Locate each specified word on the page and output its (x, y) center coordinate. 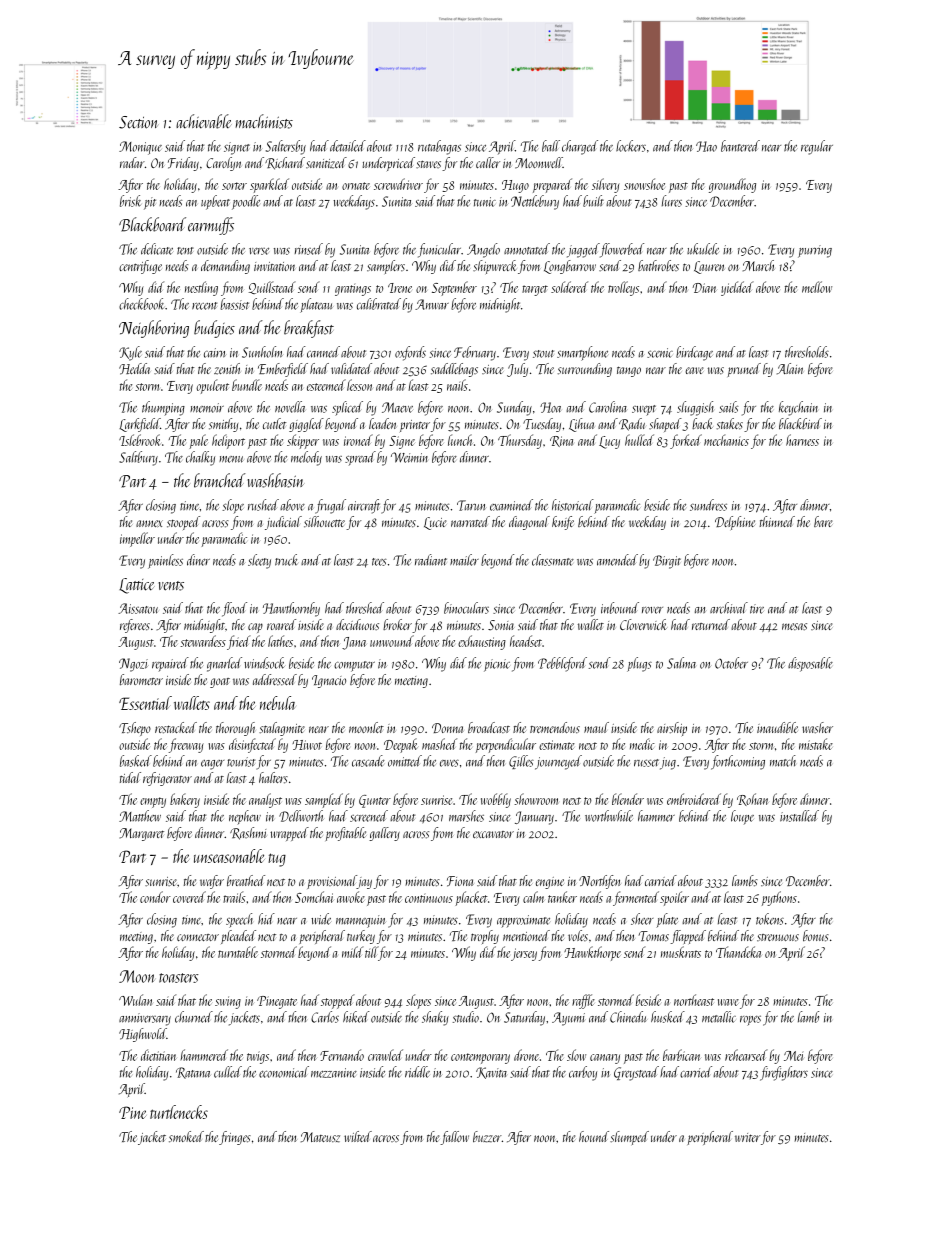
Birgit (667, 562)
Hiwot (307, 745)
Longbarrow (570, 267)
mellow (817, 287)
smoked (186, 1137)
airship (672, 729)
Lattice (137, 586)
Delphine (735, 523)
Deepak (401, 745)
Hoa (550, 407)
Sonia (501, 625)
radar (132, 162)
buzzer (487, 1137)
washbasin (276, 480)
